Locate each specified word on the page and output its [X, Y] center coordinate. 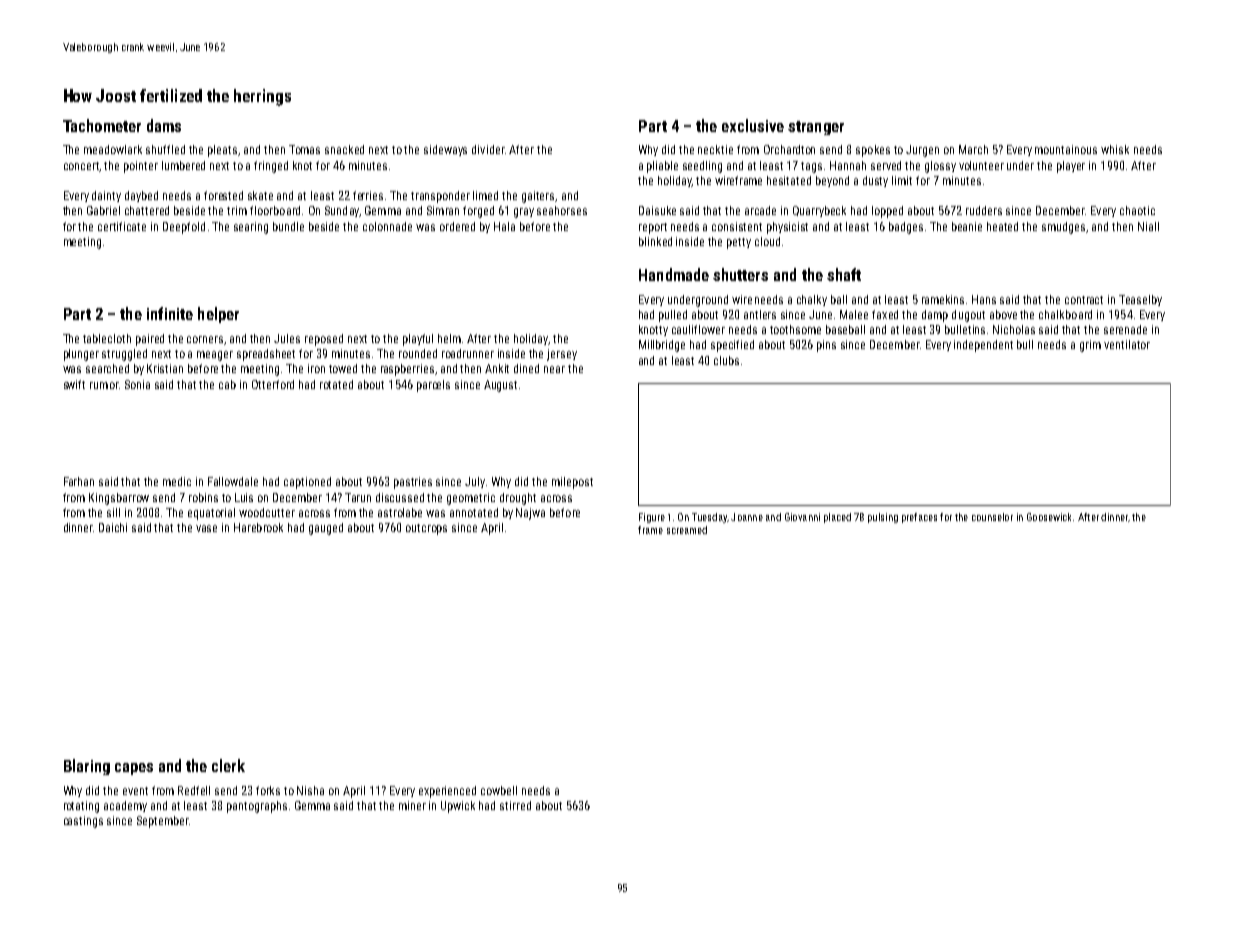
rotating [81, 807]
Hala [504, 226]
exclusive [753, 125]
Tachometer [102, 125]
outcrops [426, 529]
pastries [413, 483]
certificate [122, 226]
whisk [1115, 149]
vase [206, 528]
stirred [515, 805]
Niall [1148, 226]
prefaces [919, 518]
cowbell [499, 790]
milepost [572, 483]
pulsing [883, 518]
